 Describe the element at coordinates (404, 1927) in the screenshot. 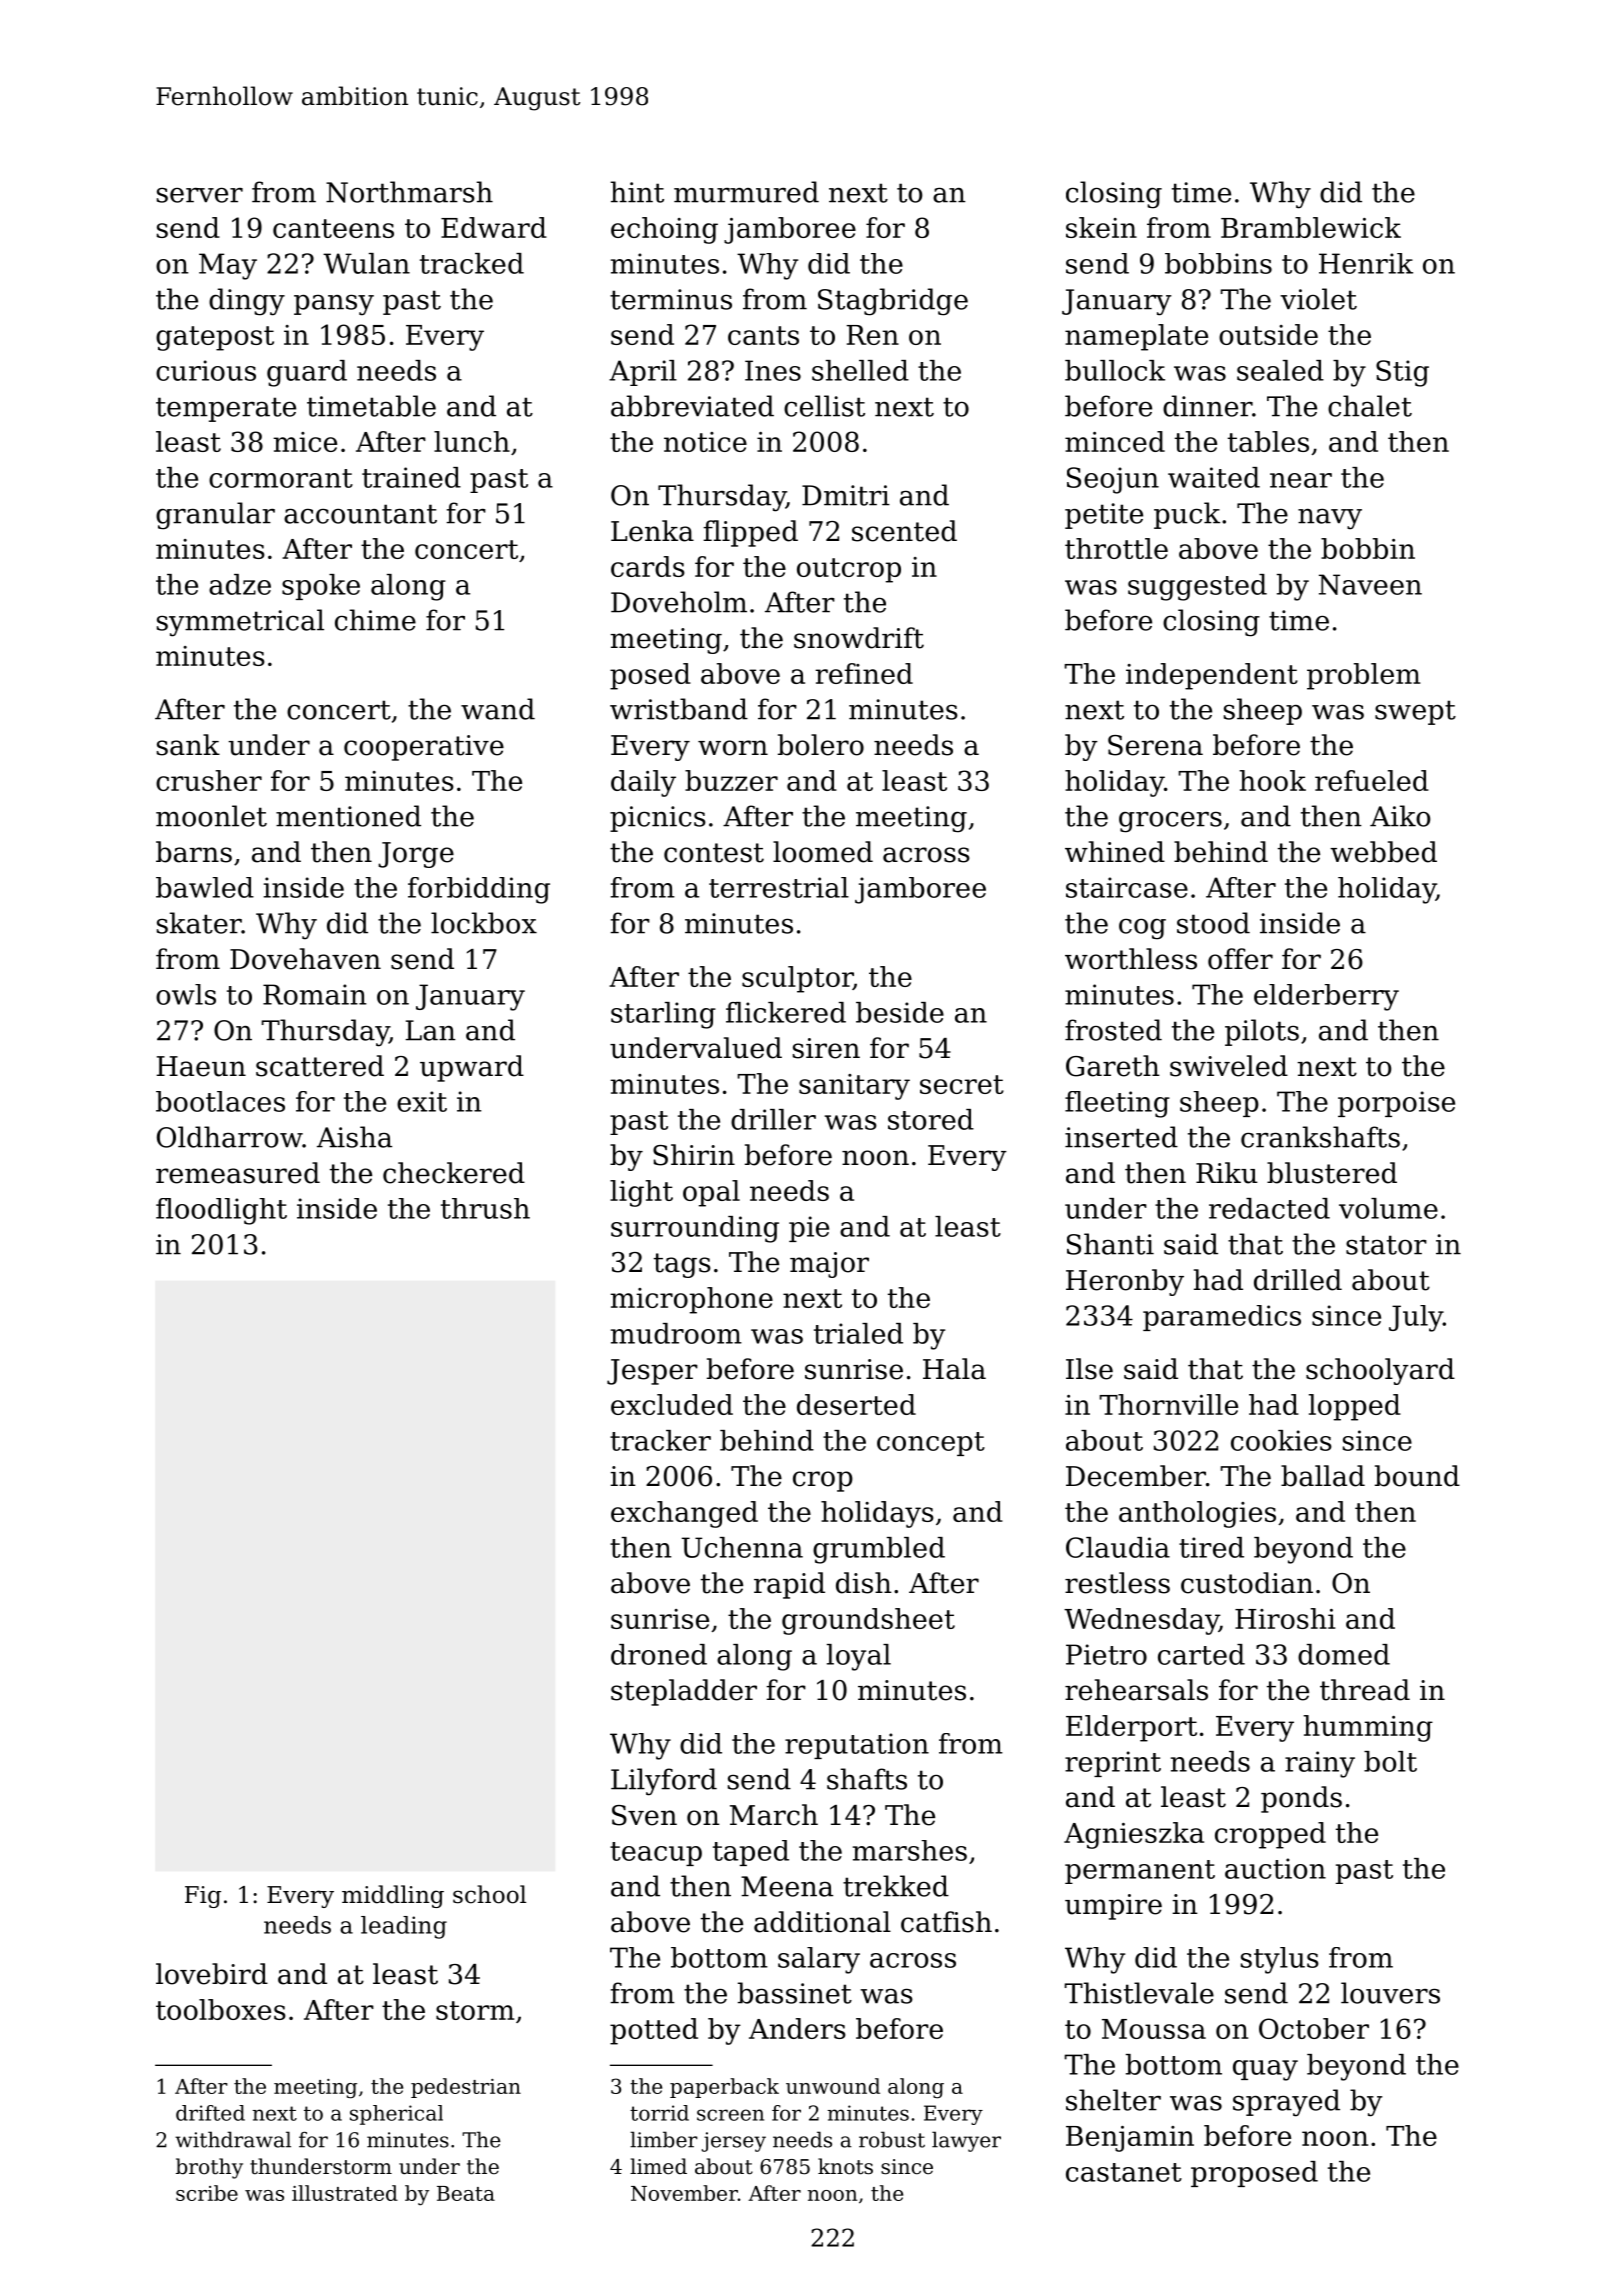

I see `leading` at that location.
